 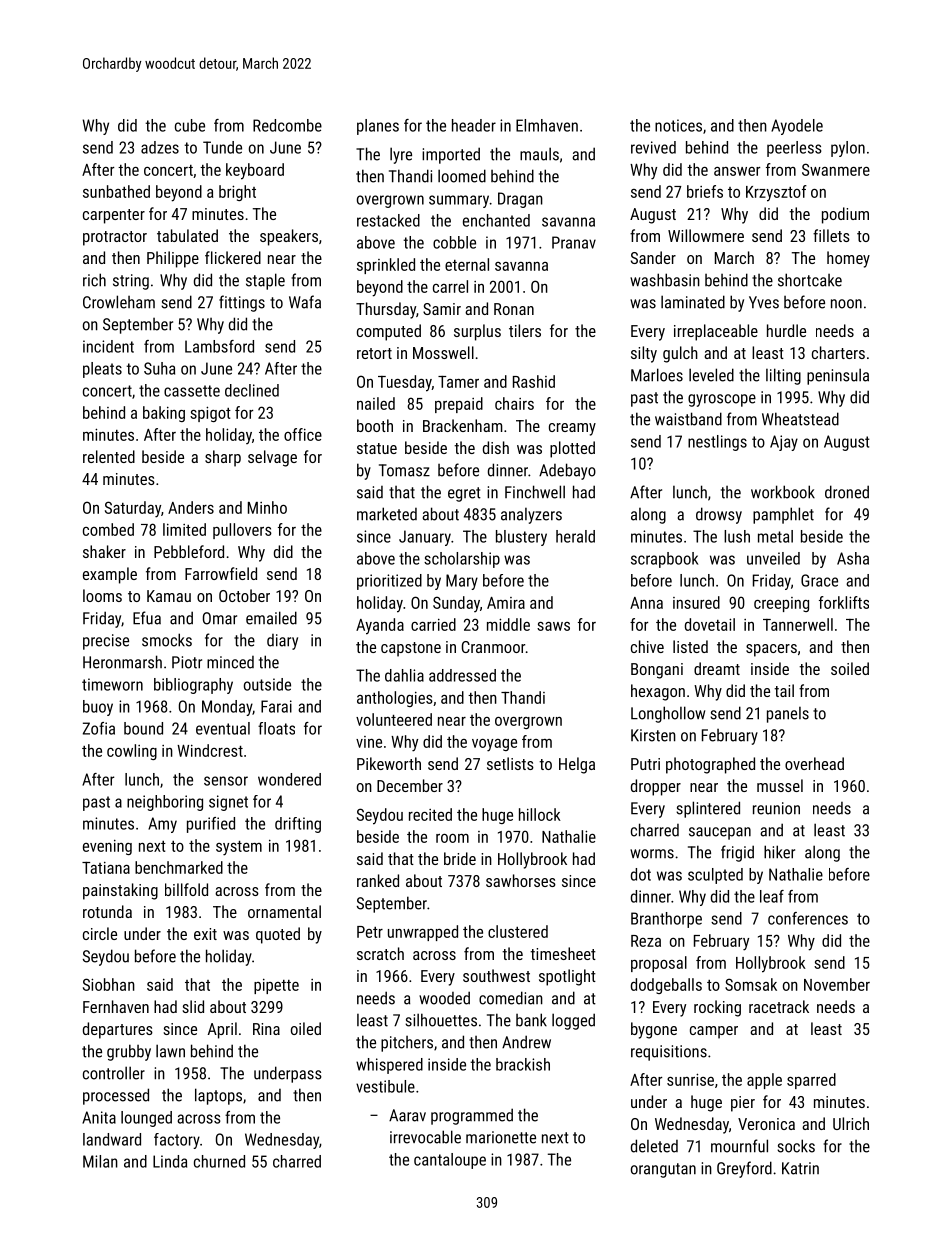 What do you see at coordinates (106, 642) in the screenshot?
I see `precise` at bounding box center [106, 642].
